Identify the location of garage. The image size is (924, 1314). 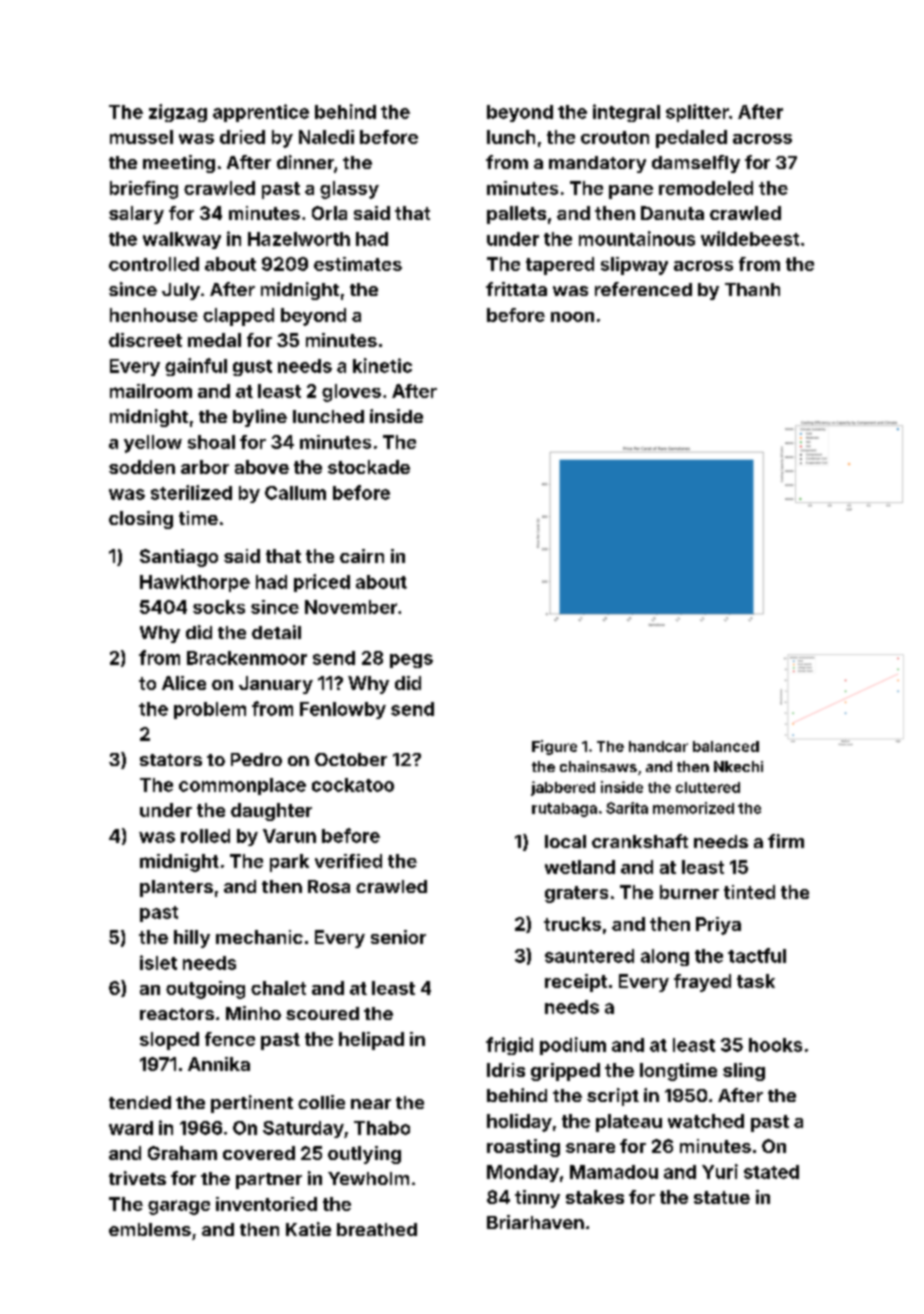
(179, 1207).
